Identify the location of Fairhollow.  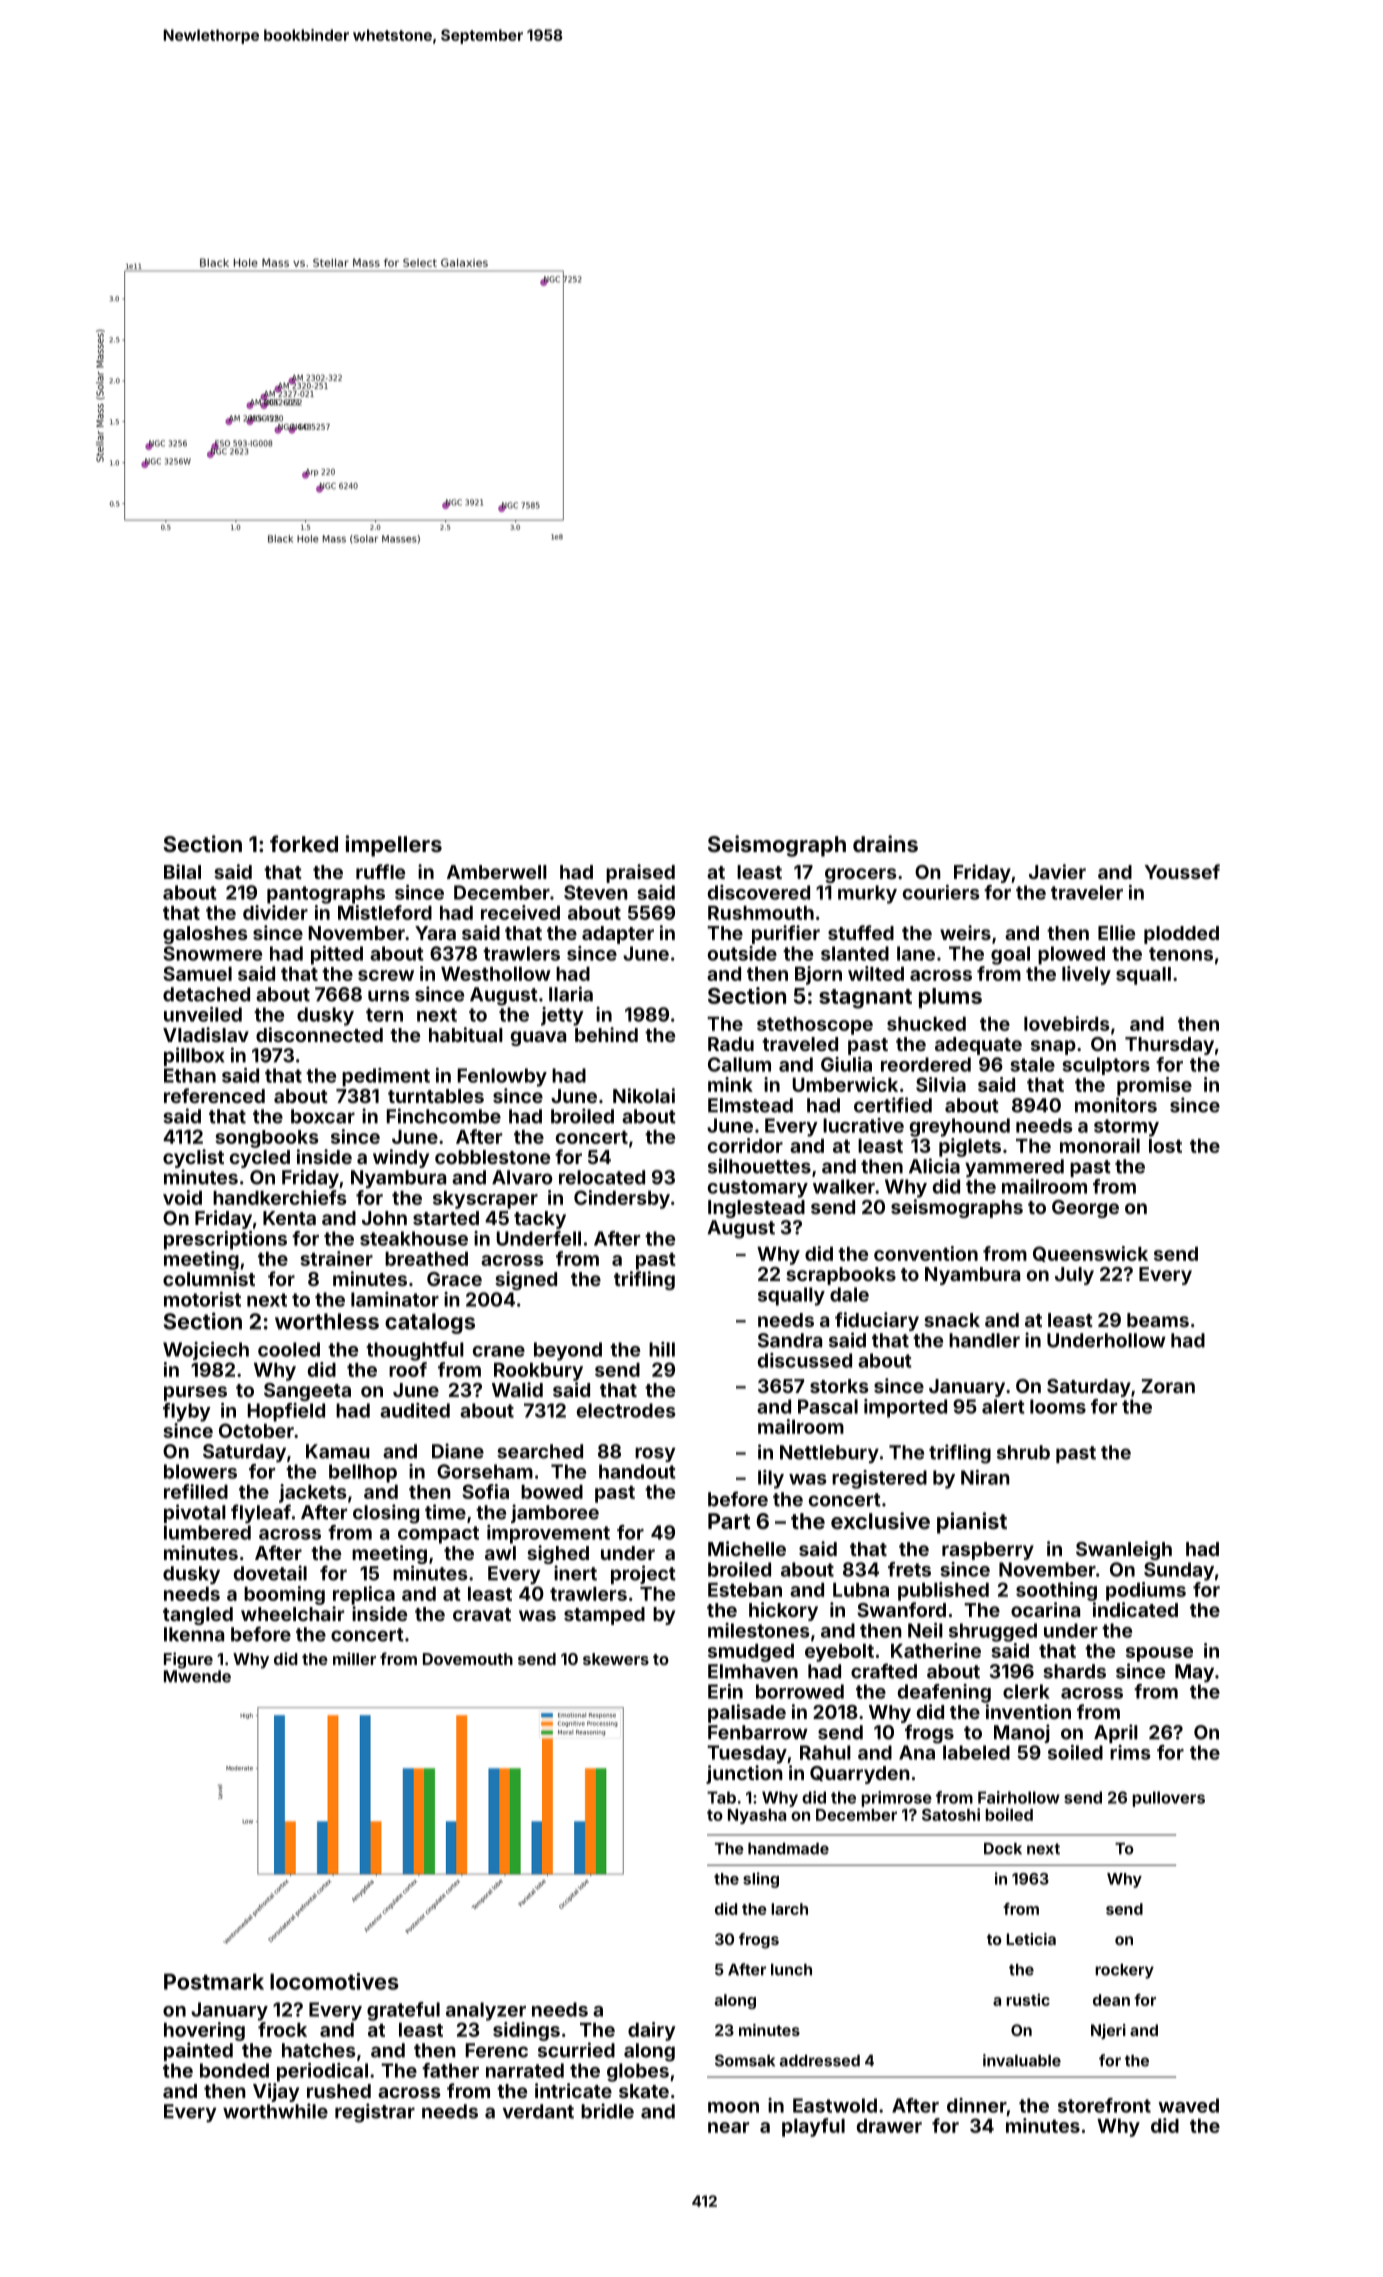
(1019, 1797).
